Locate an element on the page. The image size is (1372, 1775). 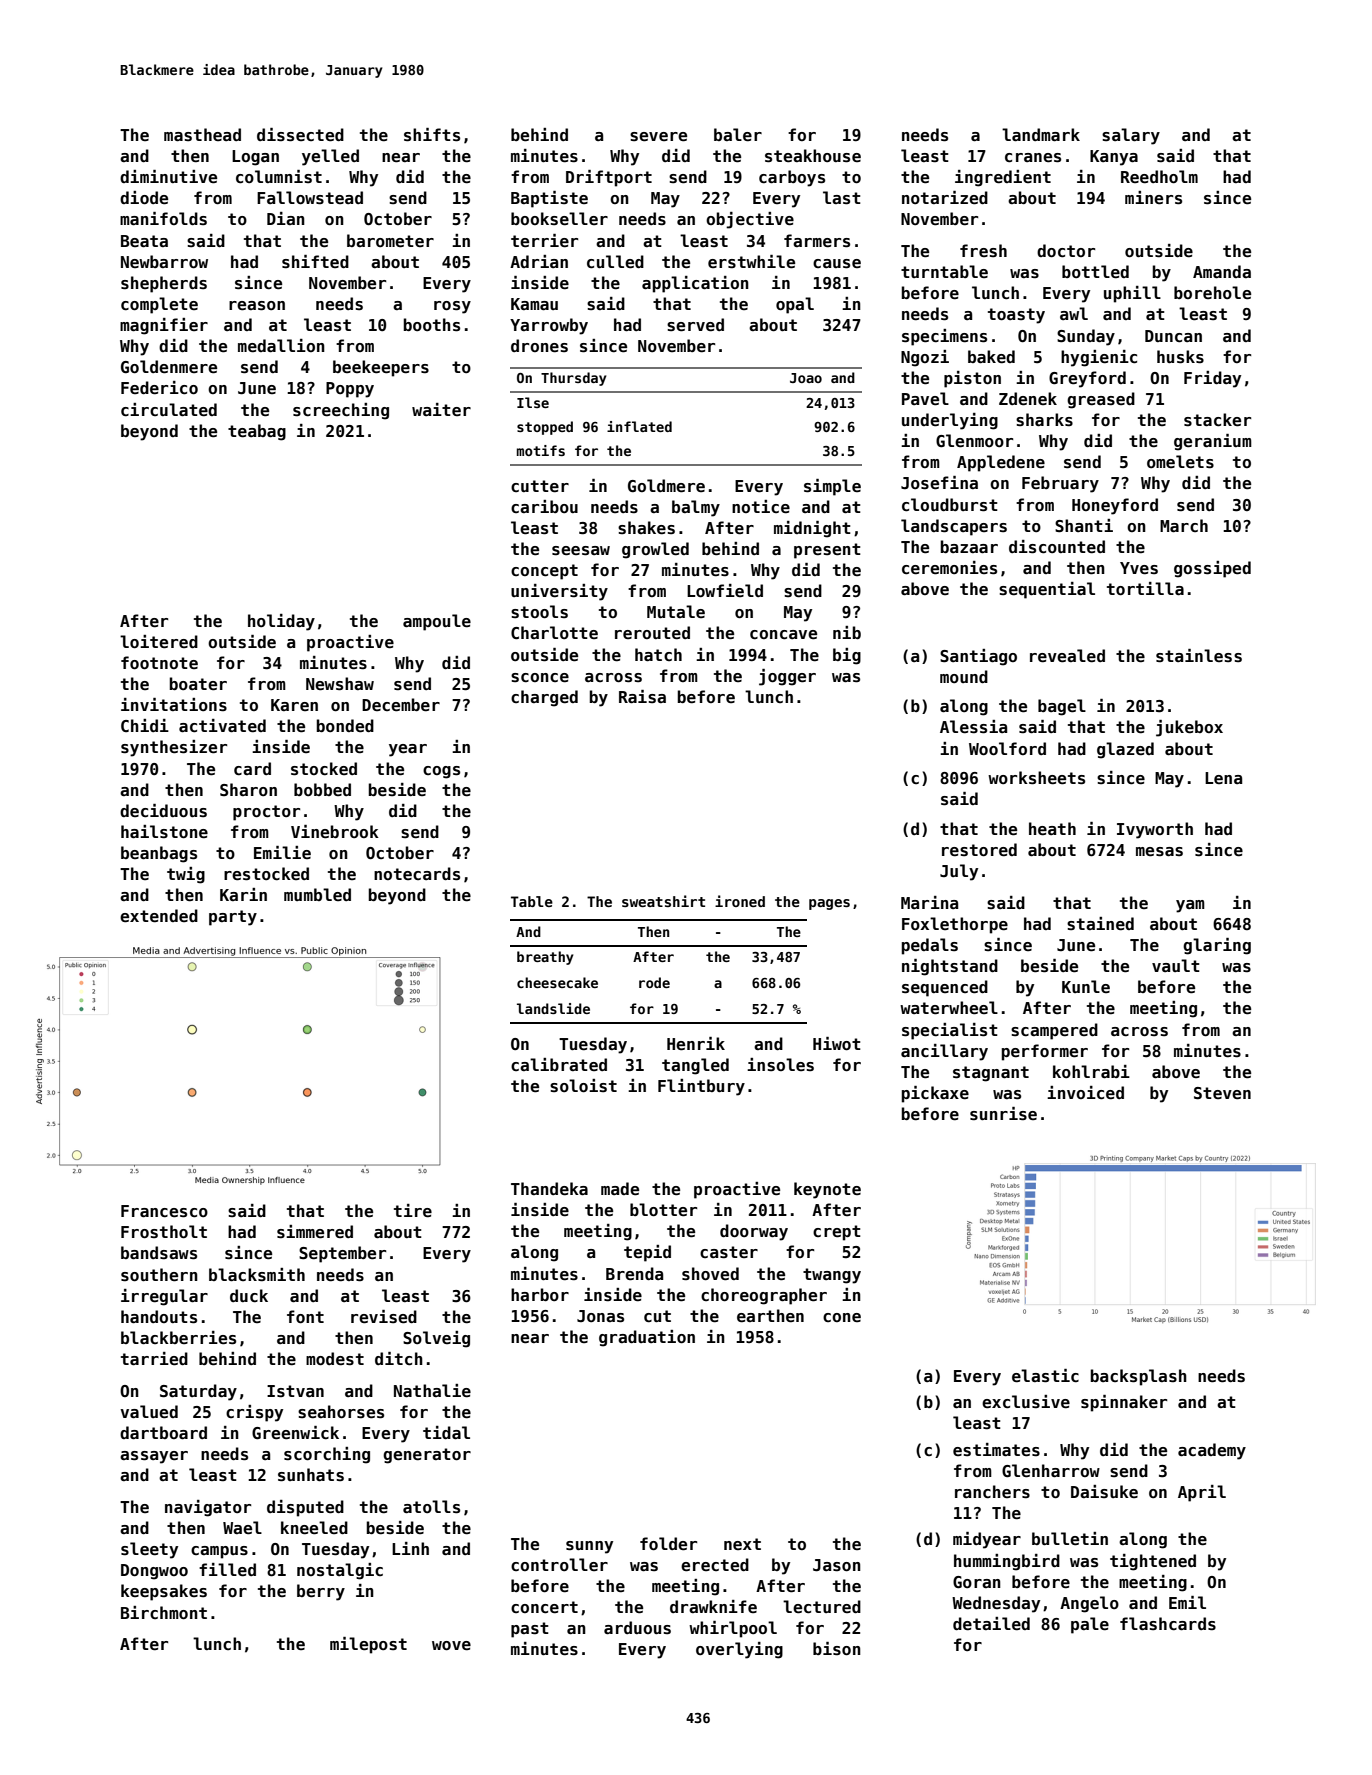
sunny is located at coordinates (589, 1547).
